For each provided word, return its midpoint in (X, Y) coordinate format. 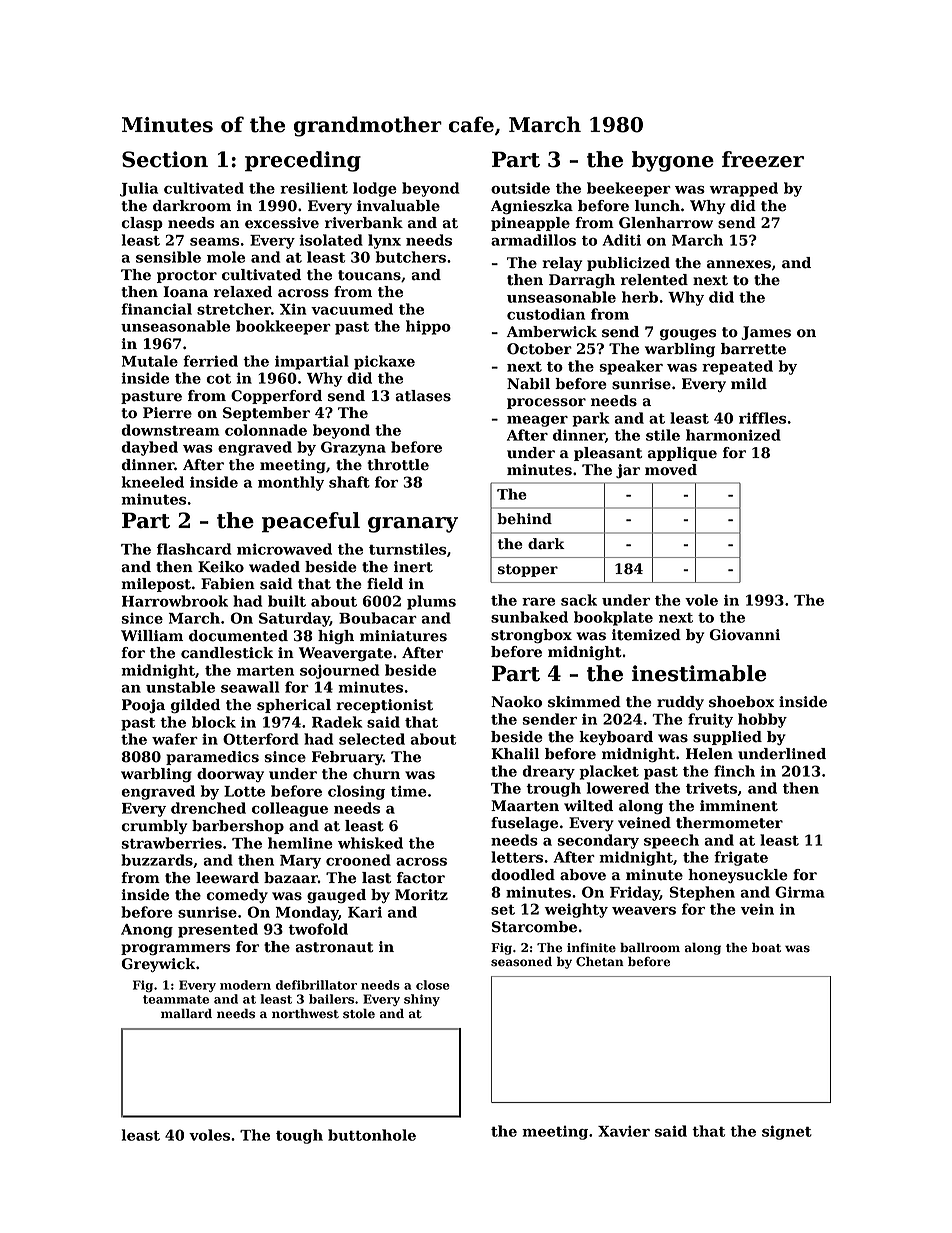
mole (226, 257)
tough (299, 1136)
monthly (291, 483)
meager (537, 421)
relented (654, 280)
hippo (428, 327)
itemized (646, 635)
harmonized (733, 435)
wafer (175, 739)
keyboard (616, 738)
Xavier (624, 1131)
